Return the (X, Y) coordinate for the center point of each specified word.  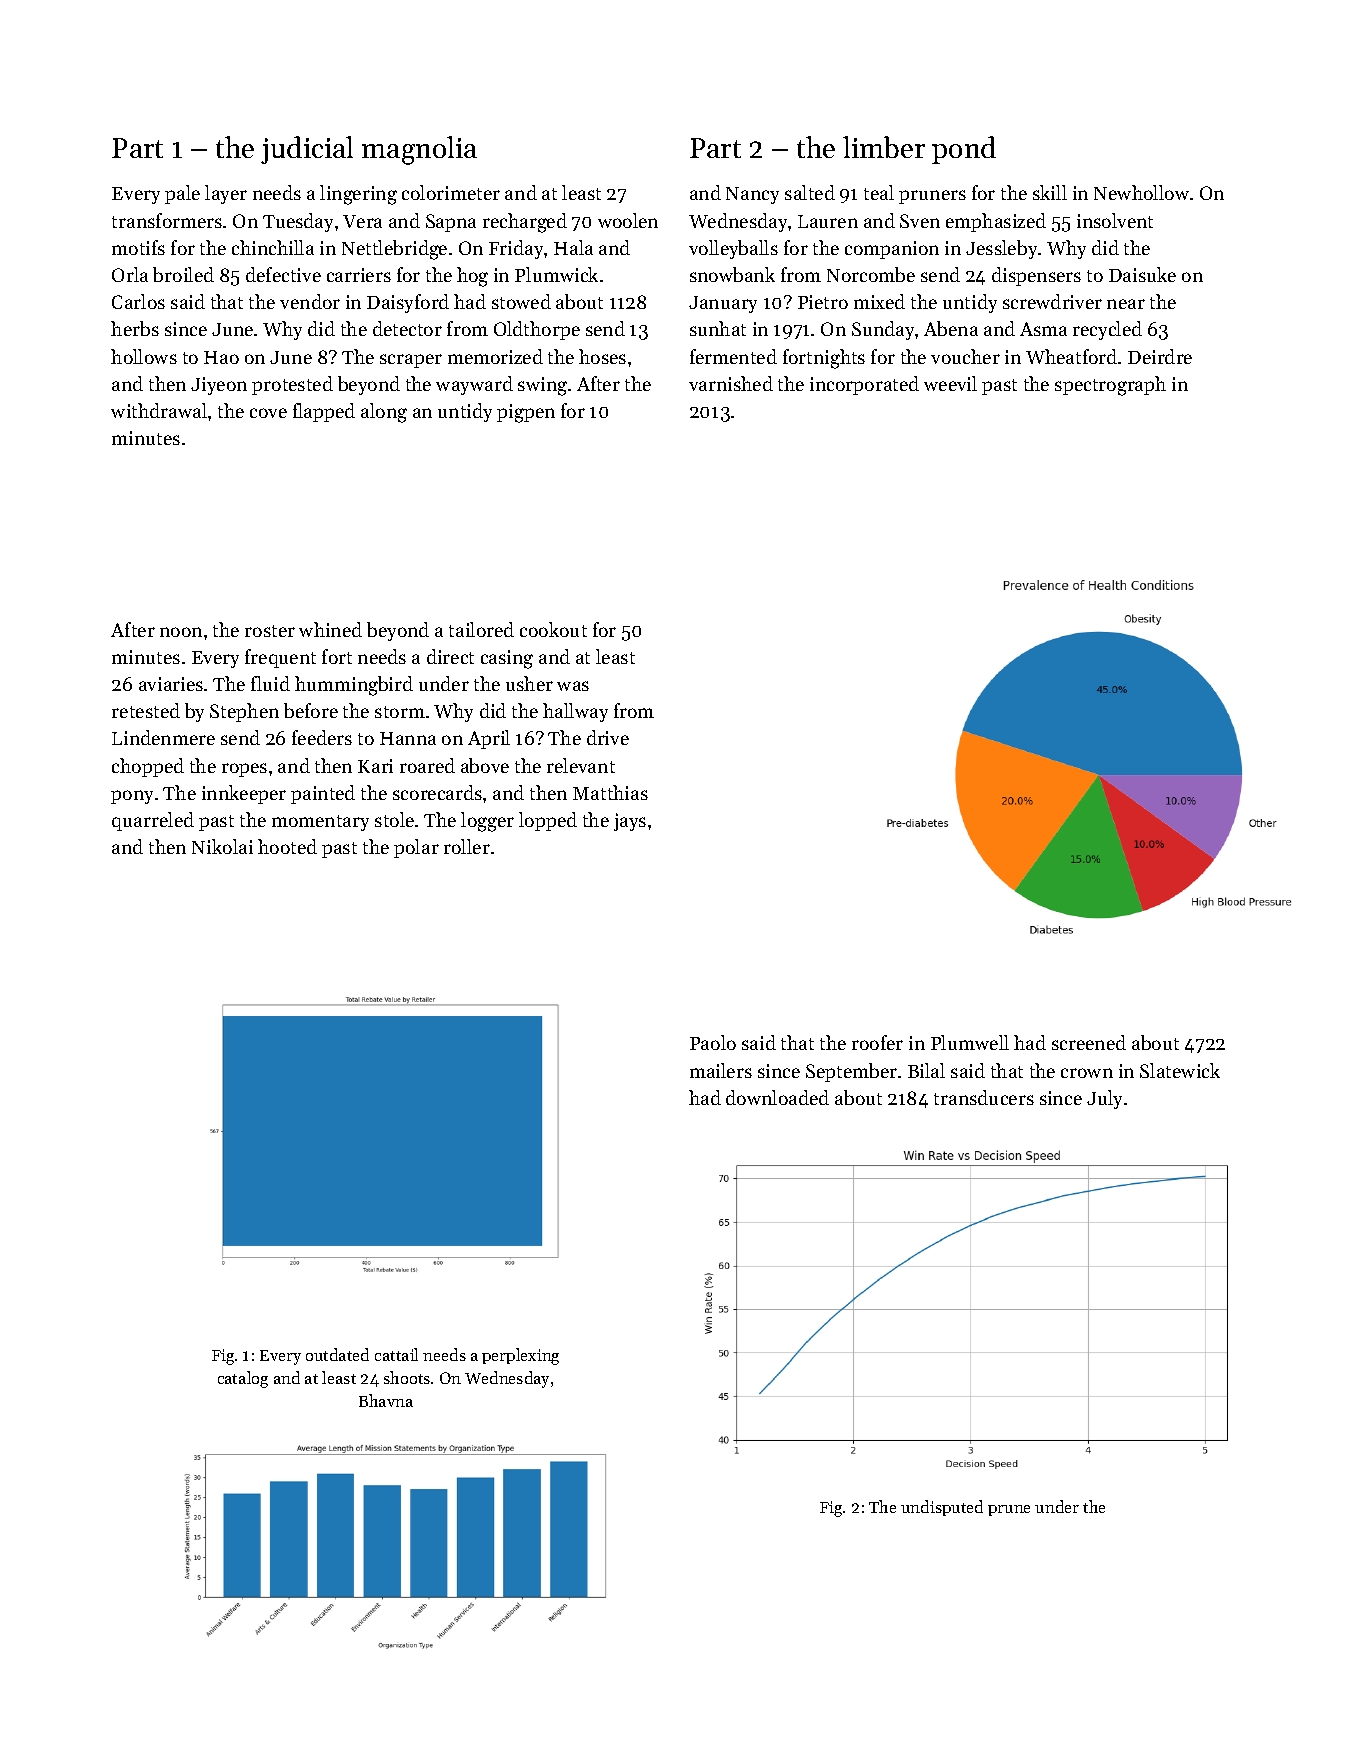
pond (964, 150)
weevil (950, 383)
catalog (243, 1379)
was (573, 686)
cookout (553, 629)
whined (330, 629)
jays (630, 822)
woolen (628, 220)
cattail (396, 1354)
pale (182, 194)
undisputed (942, 1508)
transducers (984, 1097)
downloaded (777, 1097)
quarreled (153, 821)
